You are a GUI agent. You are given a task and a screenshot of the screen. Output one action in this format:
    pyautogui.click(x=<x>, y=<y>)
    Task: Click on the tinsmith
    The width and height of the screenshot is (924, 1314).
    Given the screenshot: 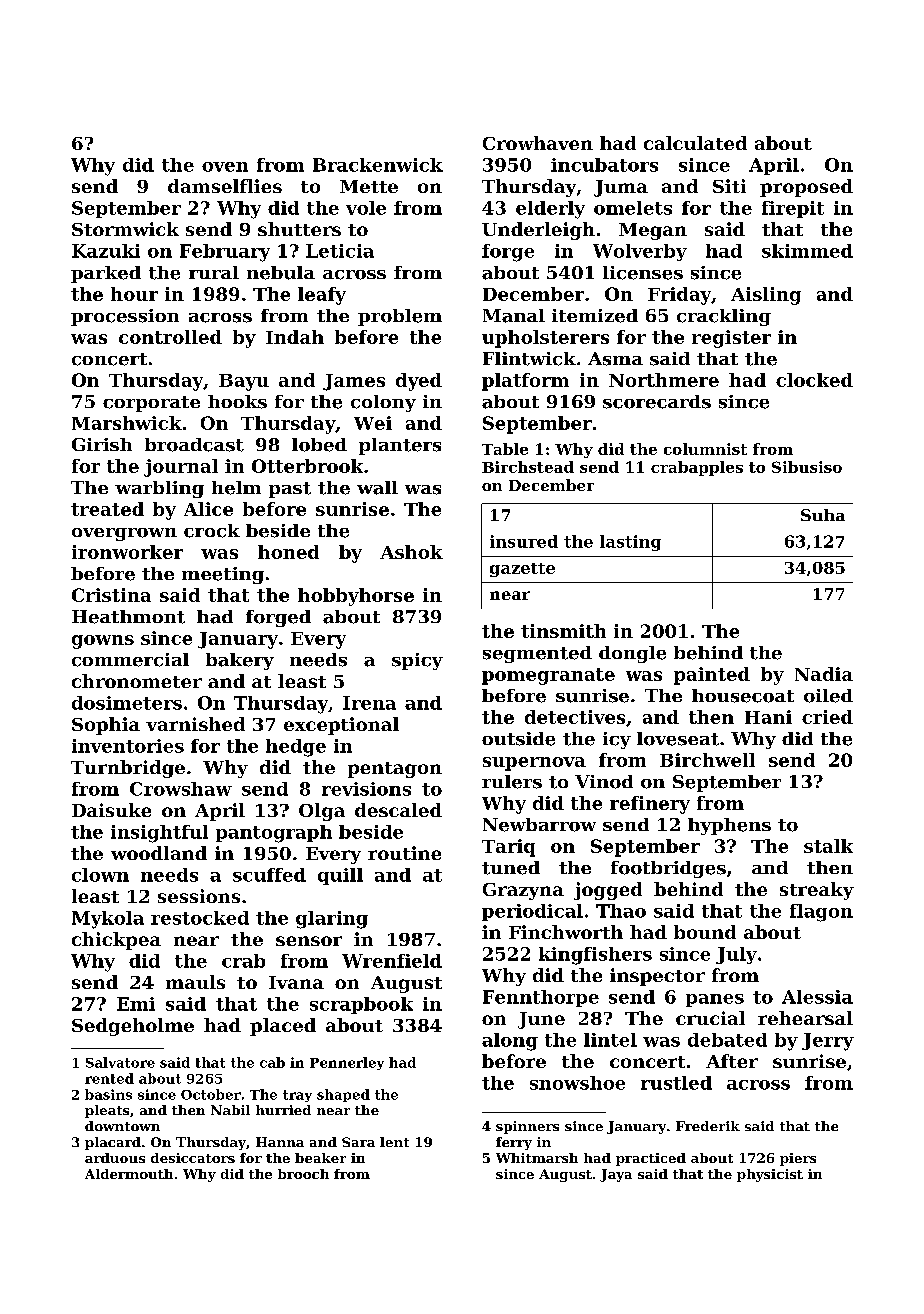 What is the action you would take?
    pyautogui.click(x=563, y=631)
